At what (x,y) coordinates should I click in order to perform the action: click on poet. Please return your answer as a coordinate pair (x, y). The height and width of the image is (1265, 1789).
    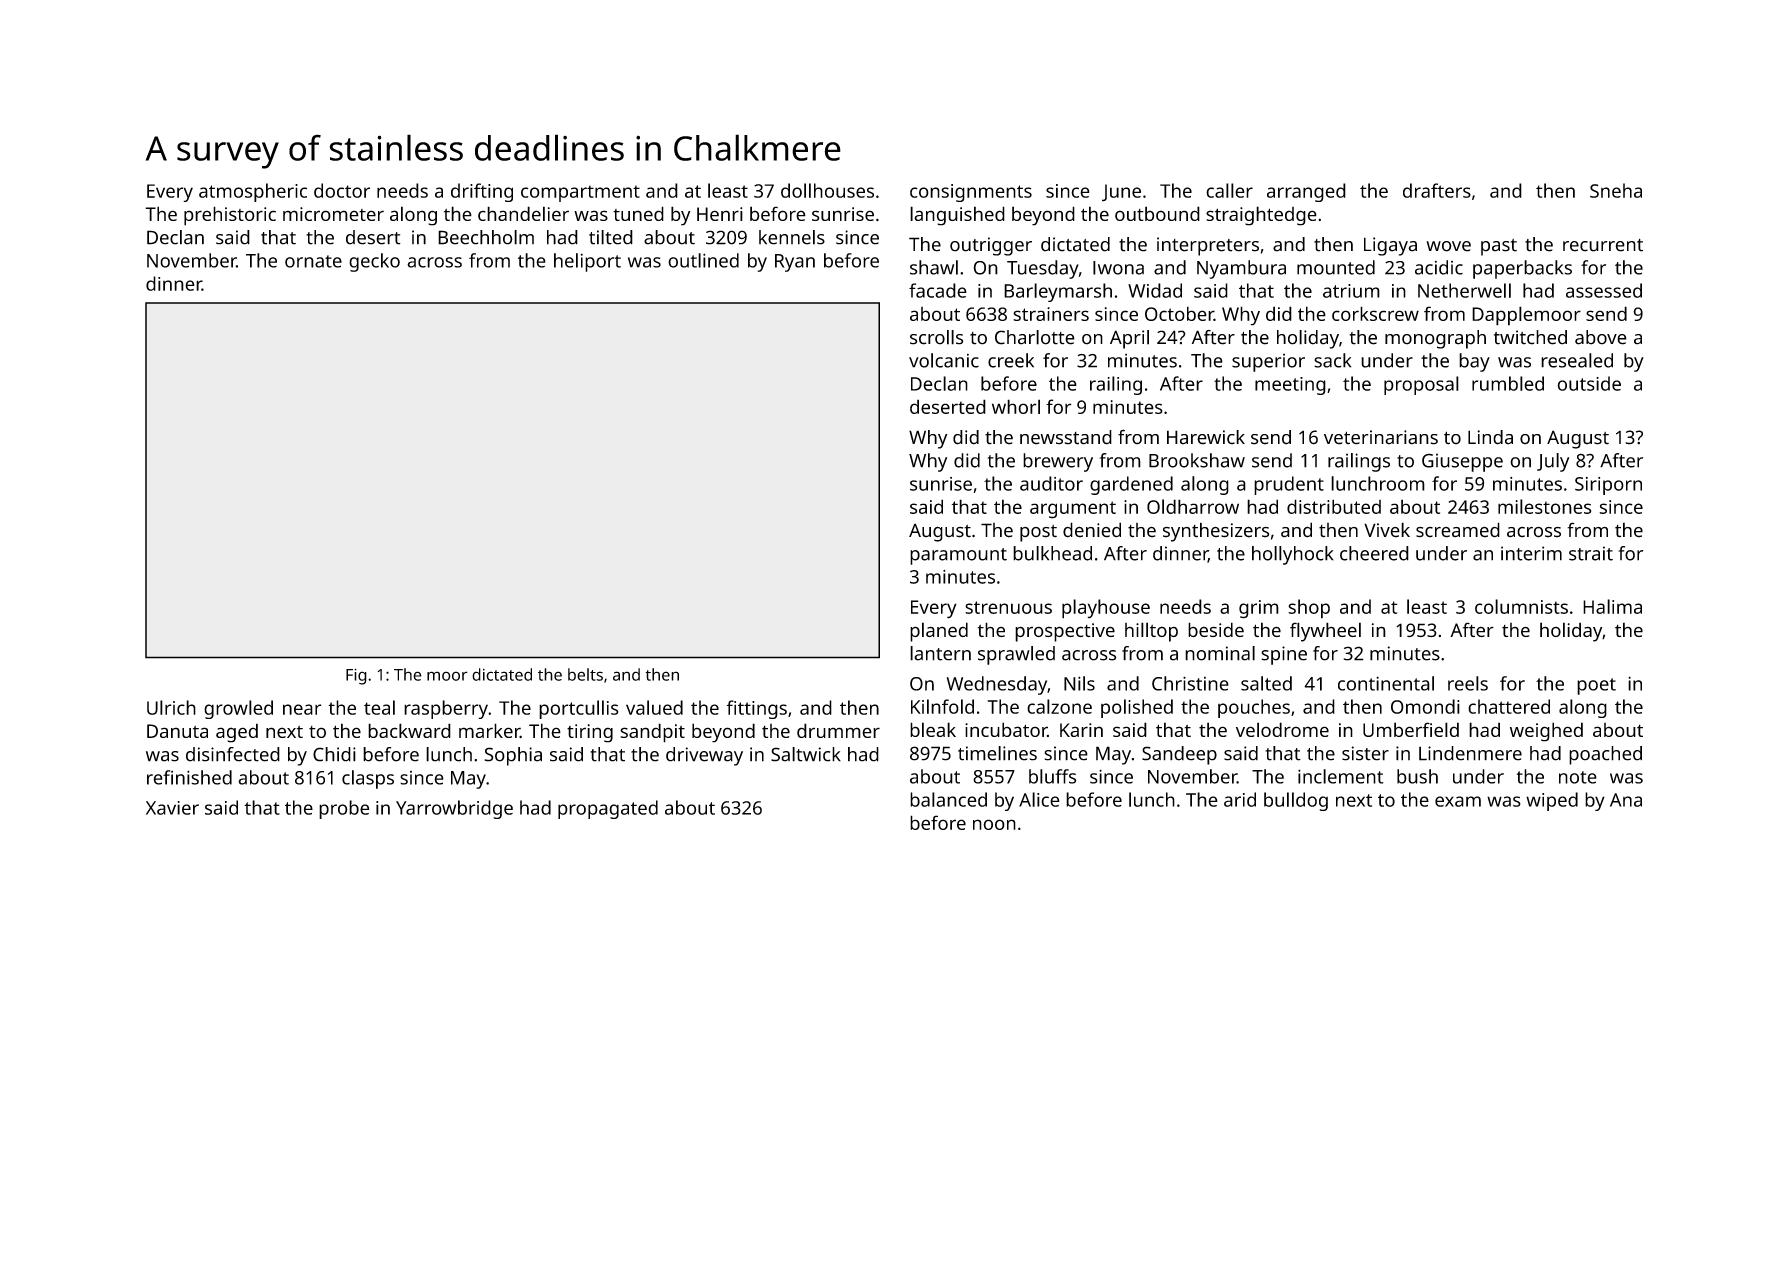
    Looking at the image, I should click on (1596, 686).
